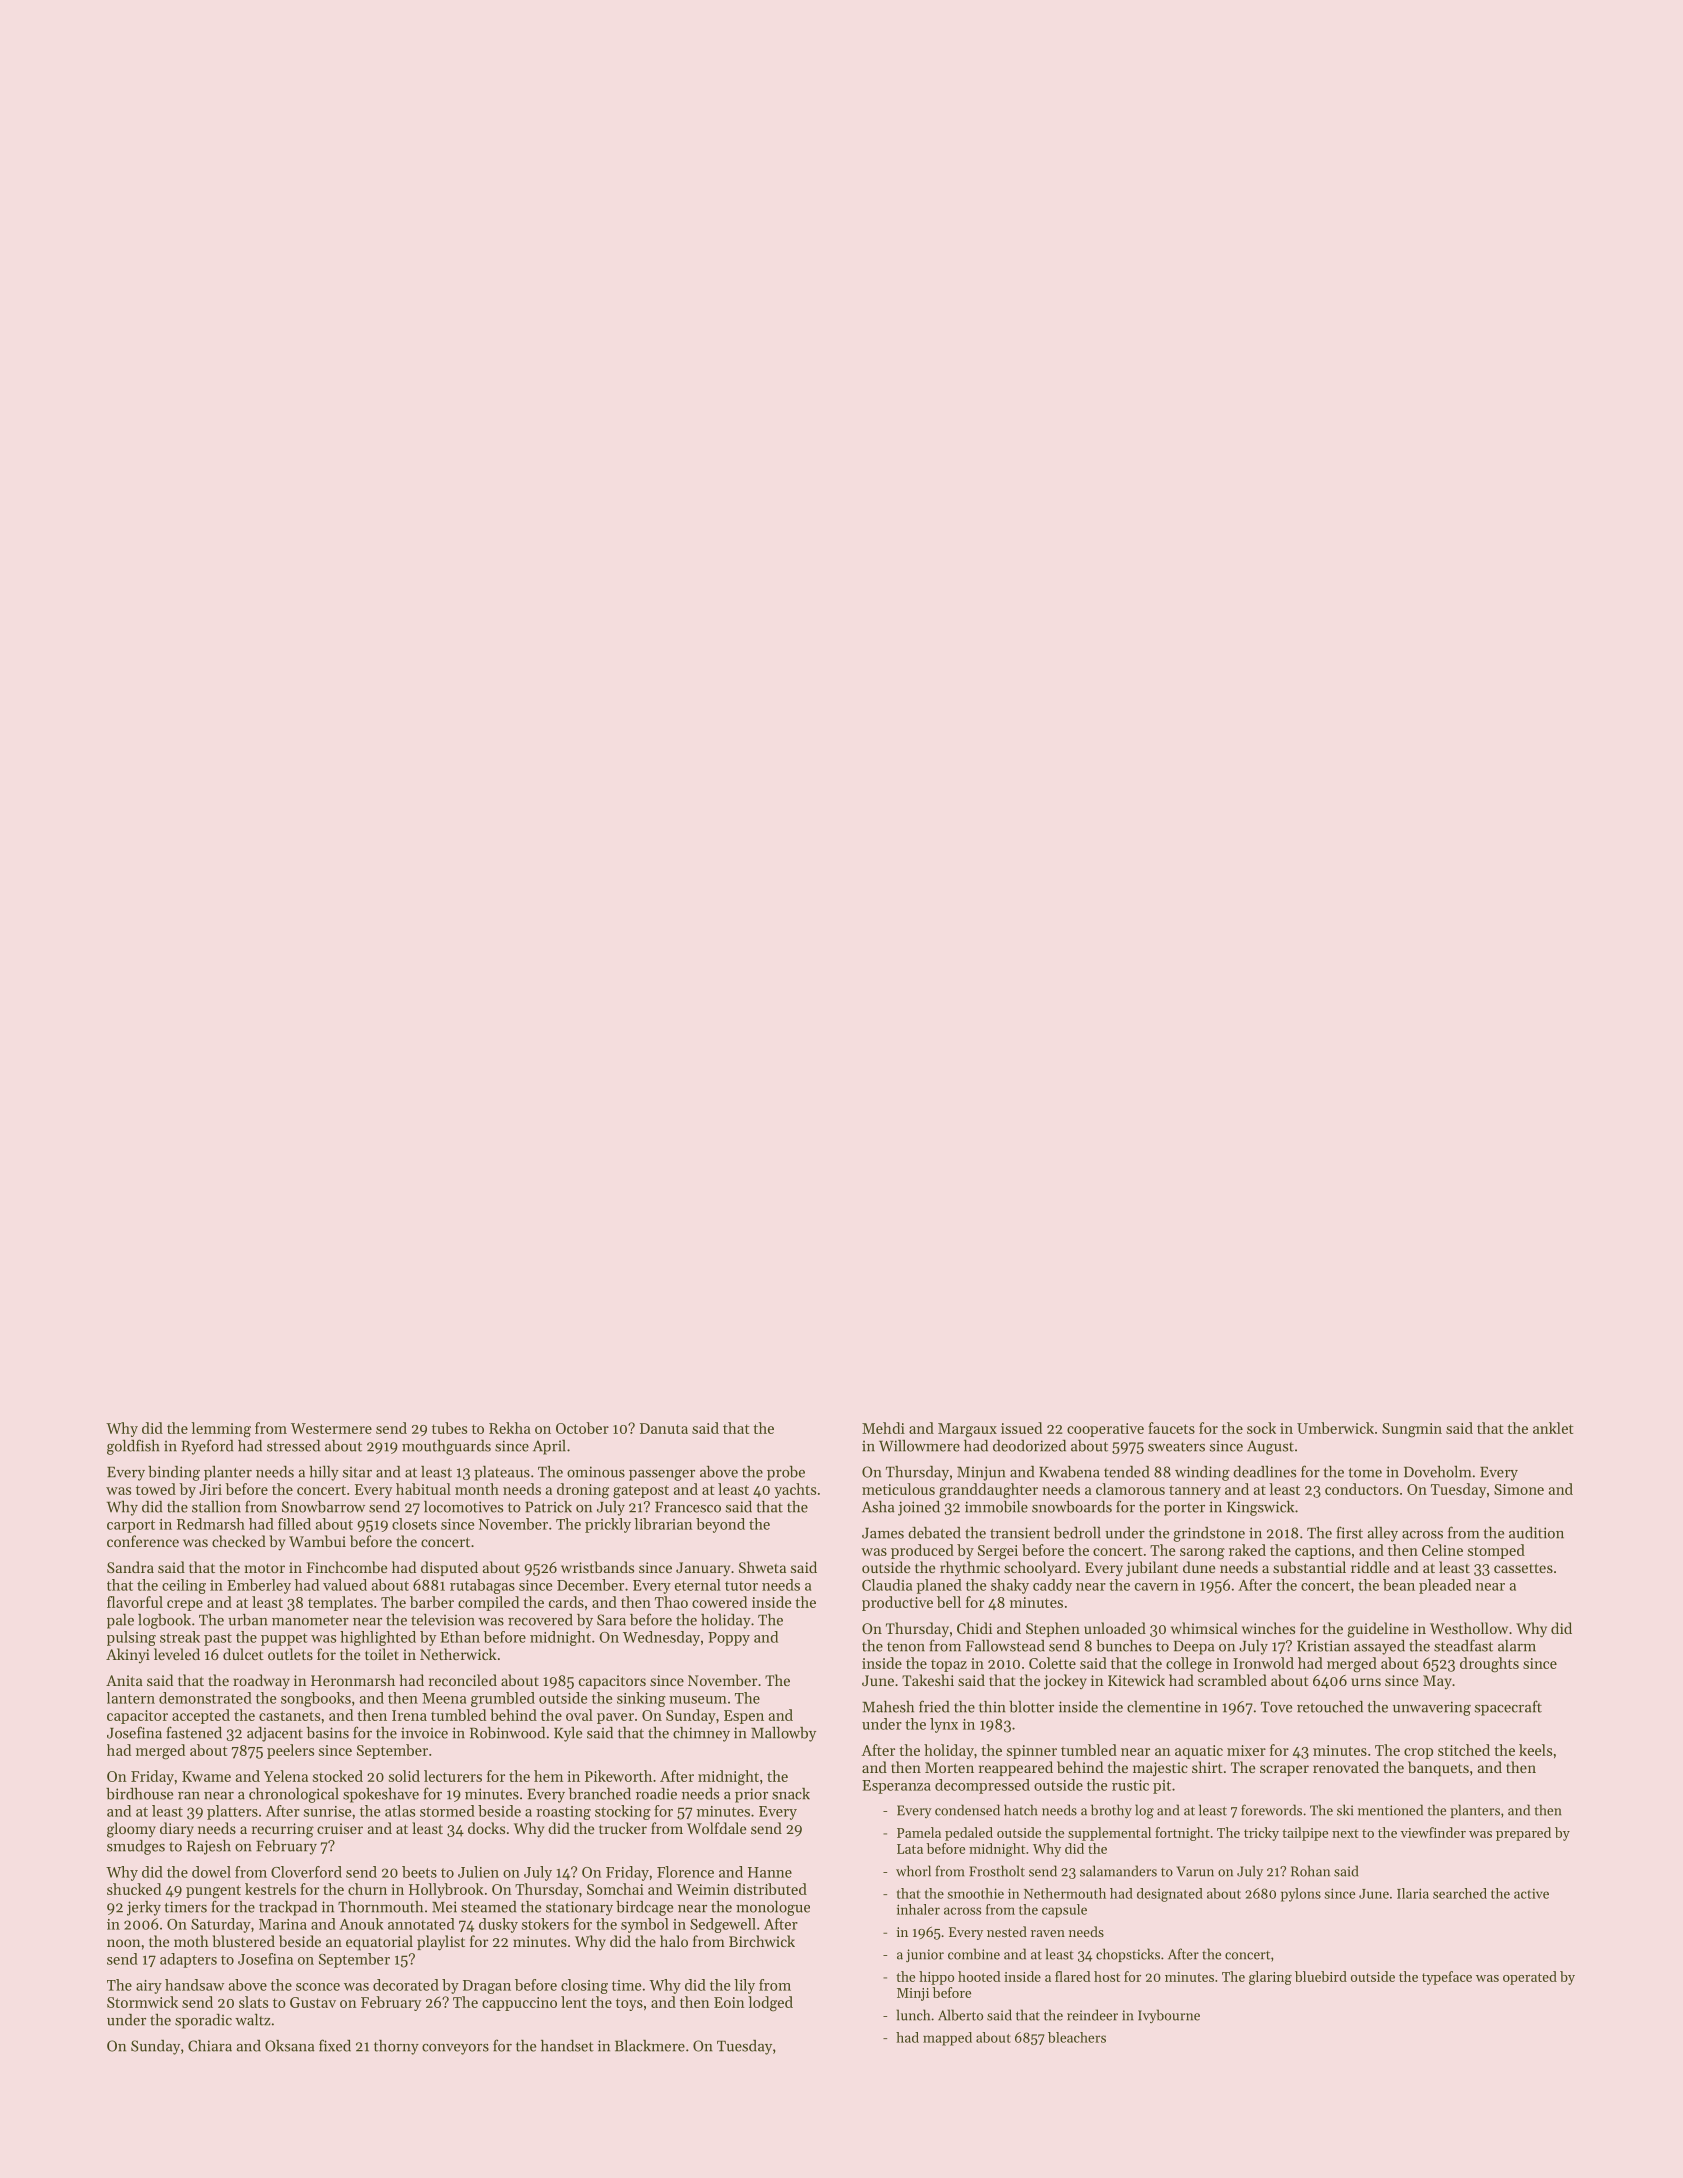  I want to click on next, so click(1345, 1833).
